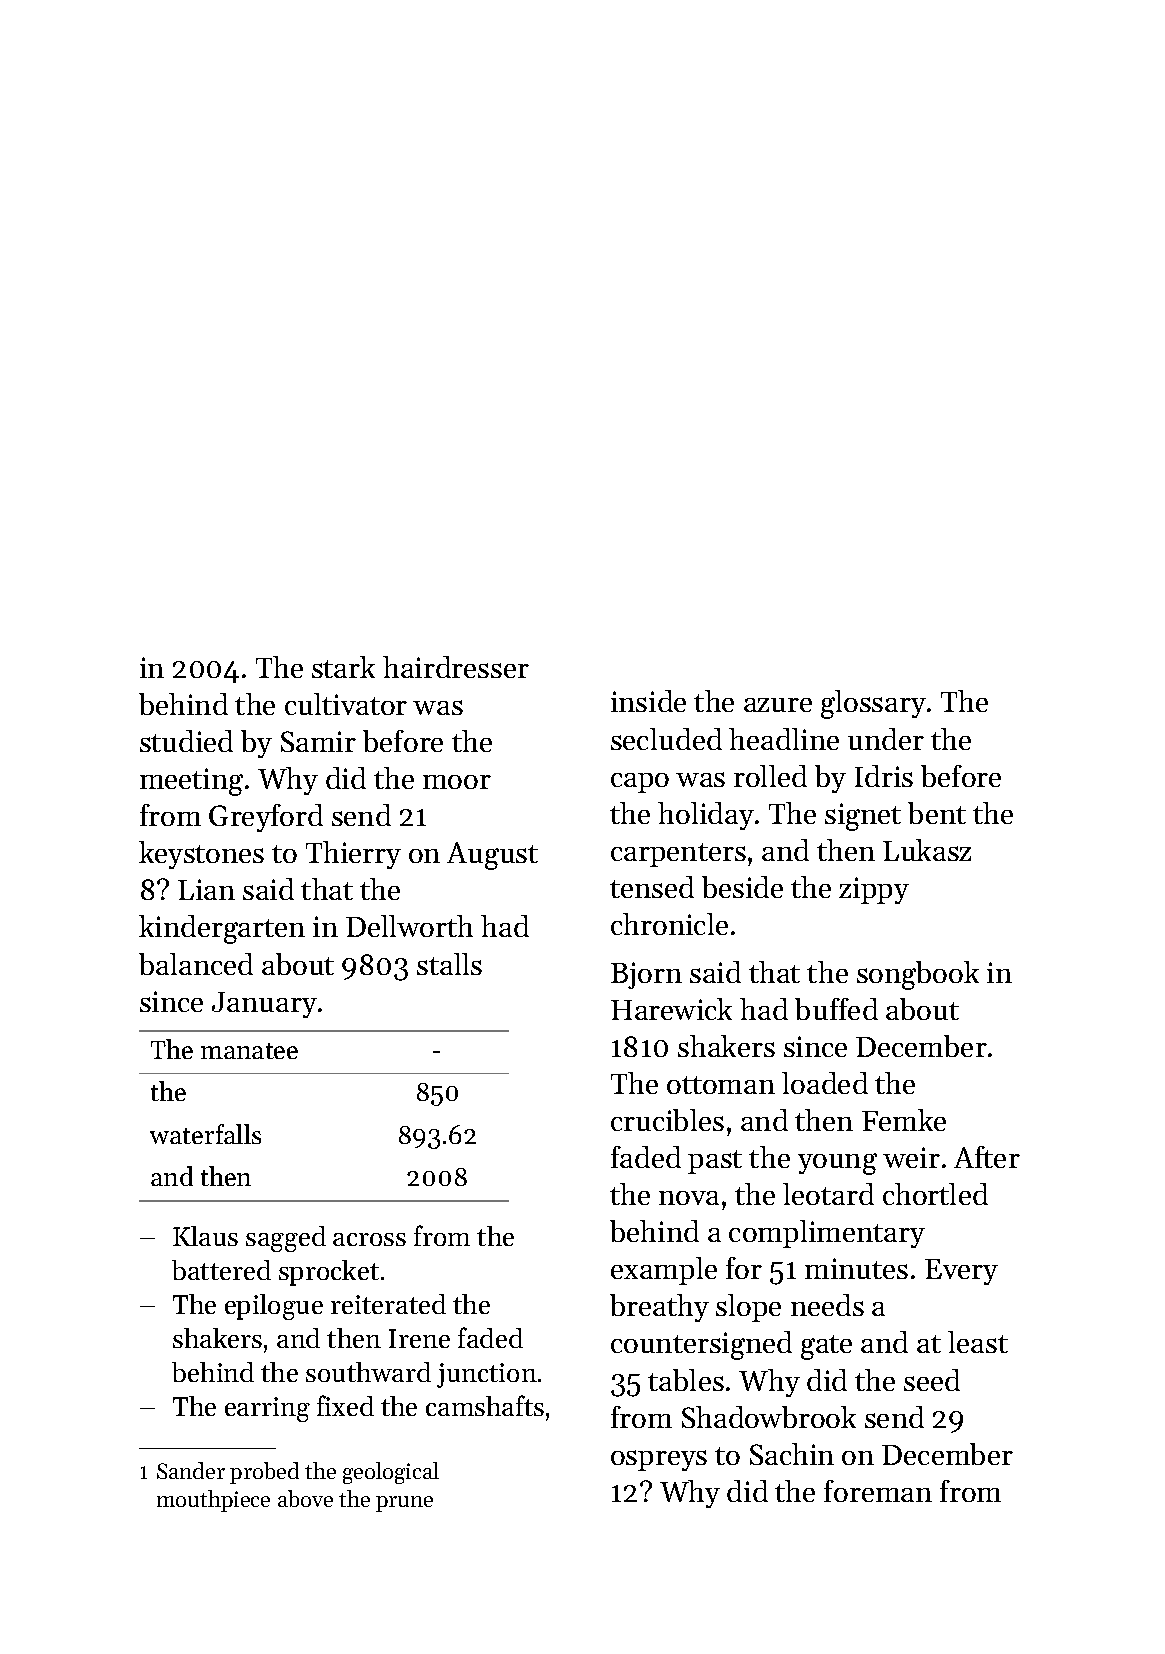 This document has height=1654, width=1165. What do you see at coordinates (201, 855) in the document?
I see `keystones` at bounding box center [201, 855].
